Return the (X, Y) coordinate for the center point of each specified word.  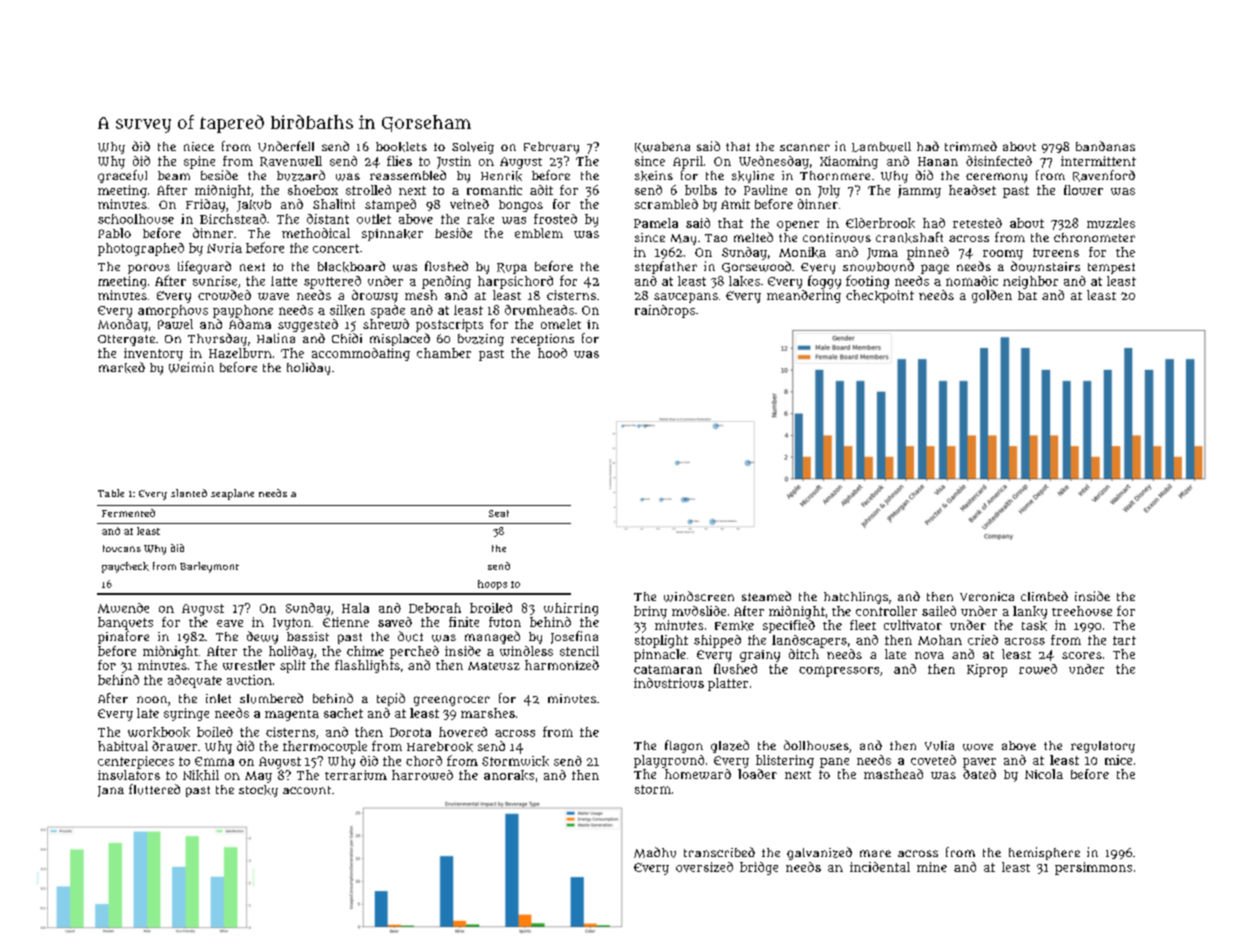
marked (122, 367)
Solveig (473, 148)
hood (552, 353)
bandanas (1105, 146)
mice (1118, 760)
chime (365, 651)
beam (174, 175)
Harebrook (440, 747)
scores (1082, 655)
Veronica (987, 596)
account (307, 790)
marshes (488, 713)
